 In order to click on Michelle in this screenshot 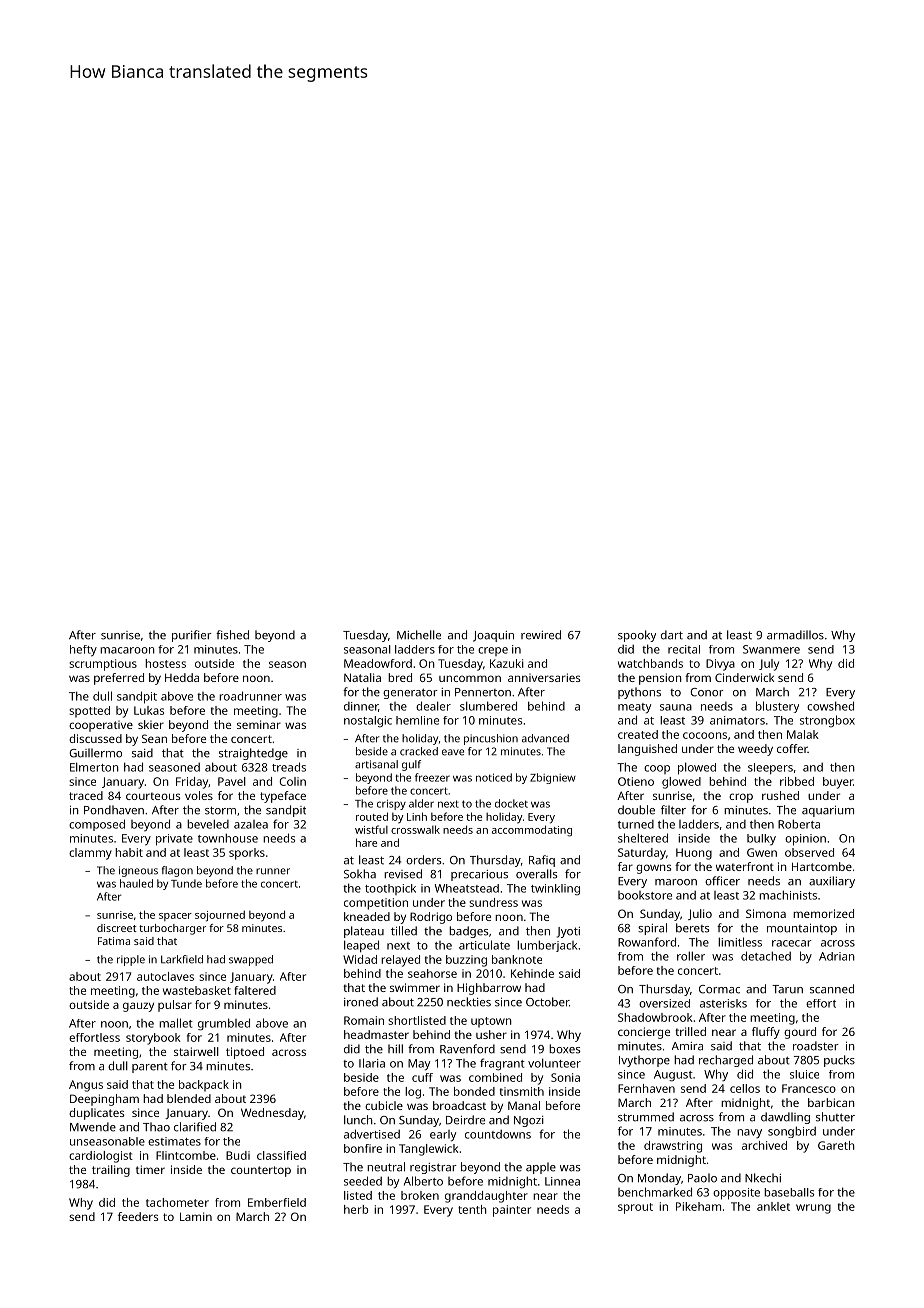, I will do `click(419, 635)`.
